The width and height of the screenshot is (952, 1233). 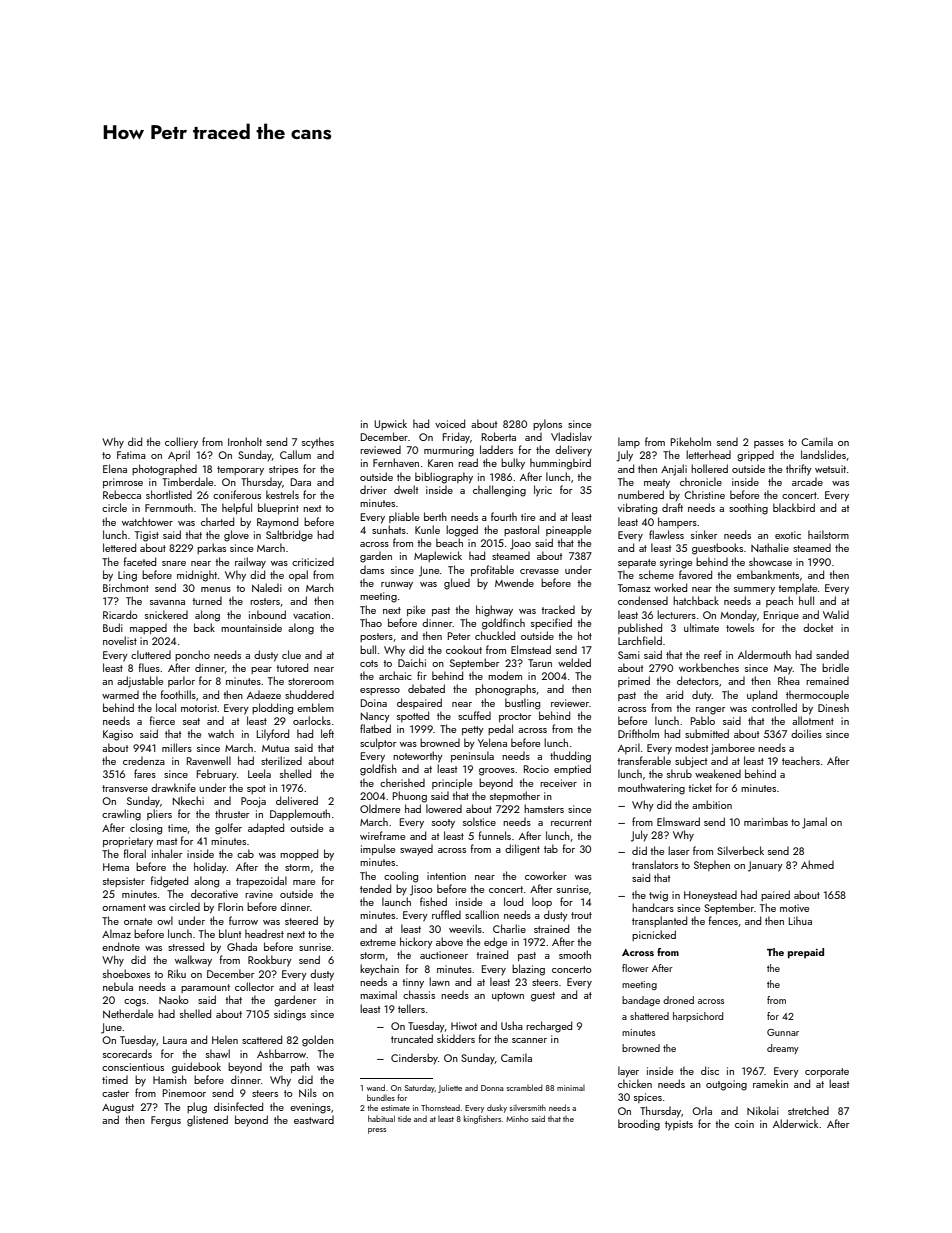 What do you see at coordinates (165, 920) in the screenshot?
I see `owl` at bounding box center [165, 920].
